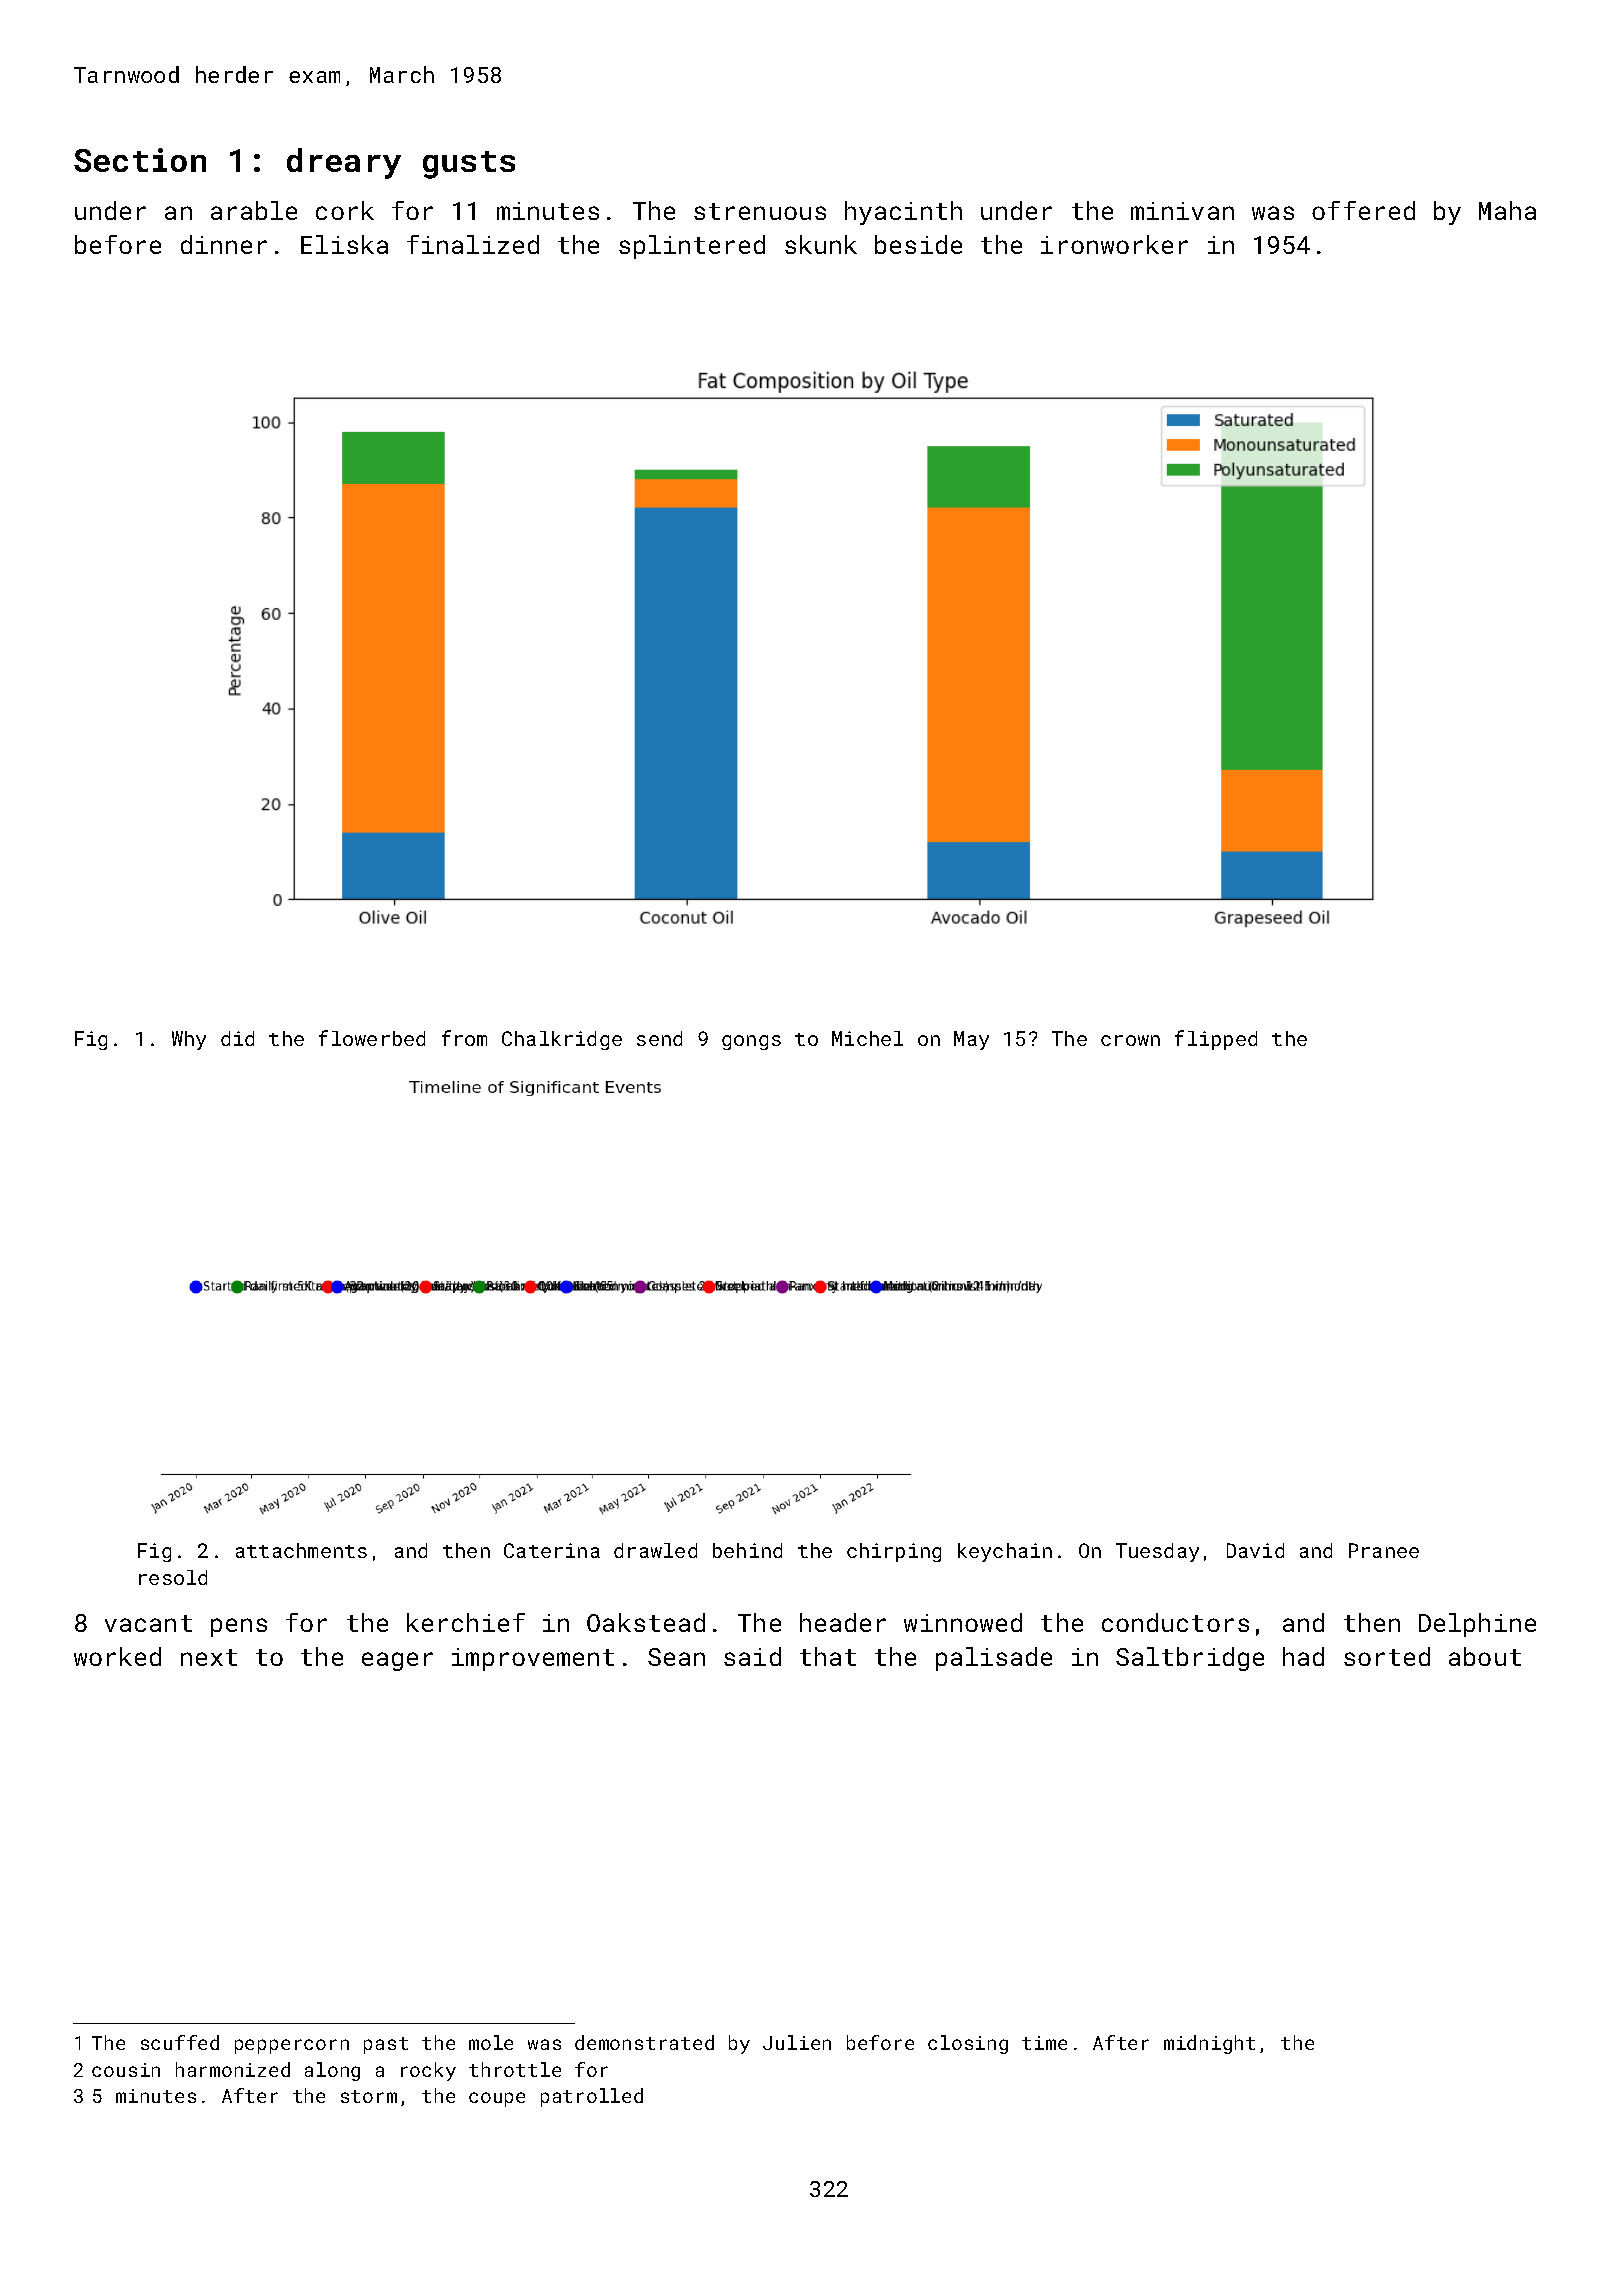 This screenshot has height=2292, width=1620. Describe the element at coordinates (344, 244) in the screenshot. I see `Eliska` at that location.
